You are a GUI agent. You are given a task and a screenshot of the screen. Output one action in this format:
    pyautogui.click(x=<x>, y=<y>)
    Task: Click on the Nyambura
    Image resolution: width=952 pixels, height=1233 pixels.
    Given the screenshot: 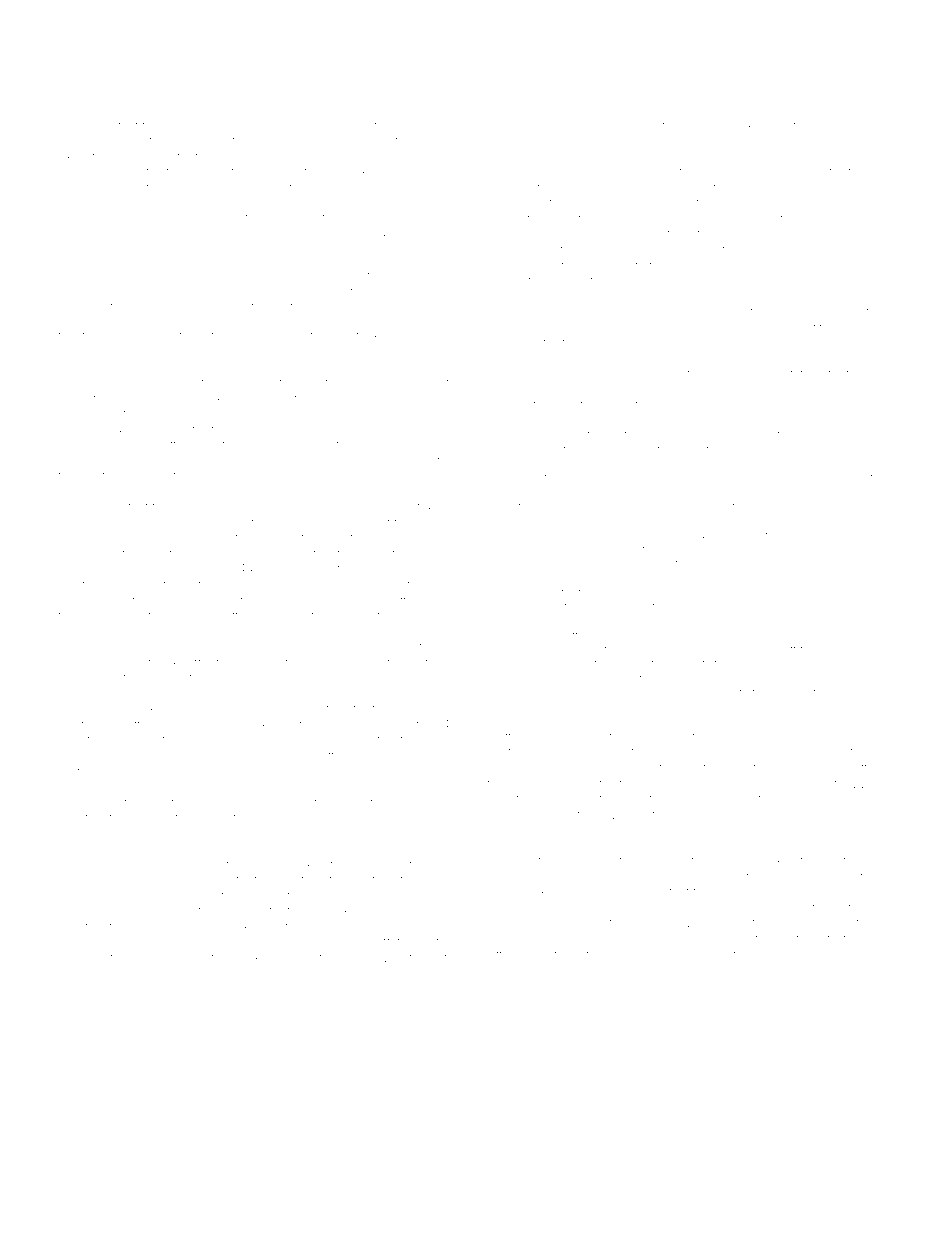 What is the action you would take?
    pyautogui.click(x=823, y=507)
